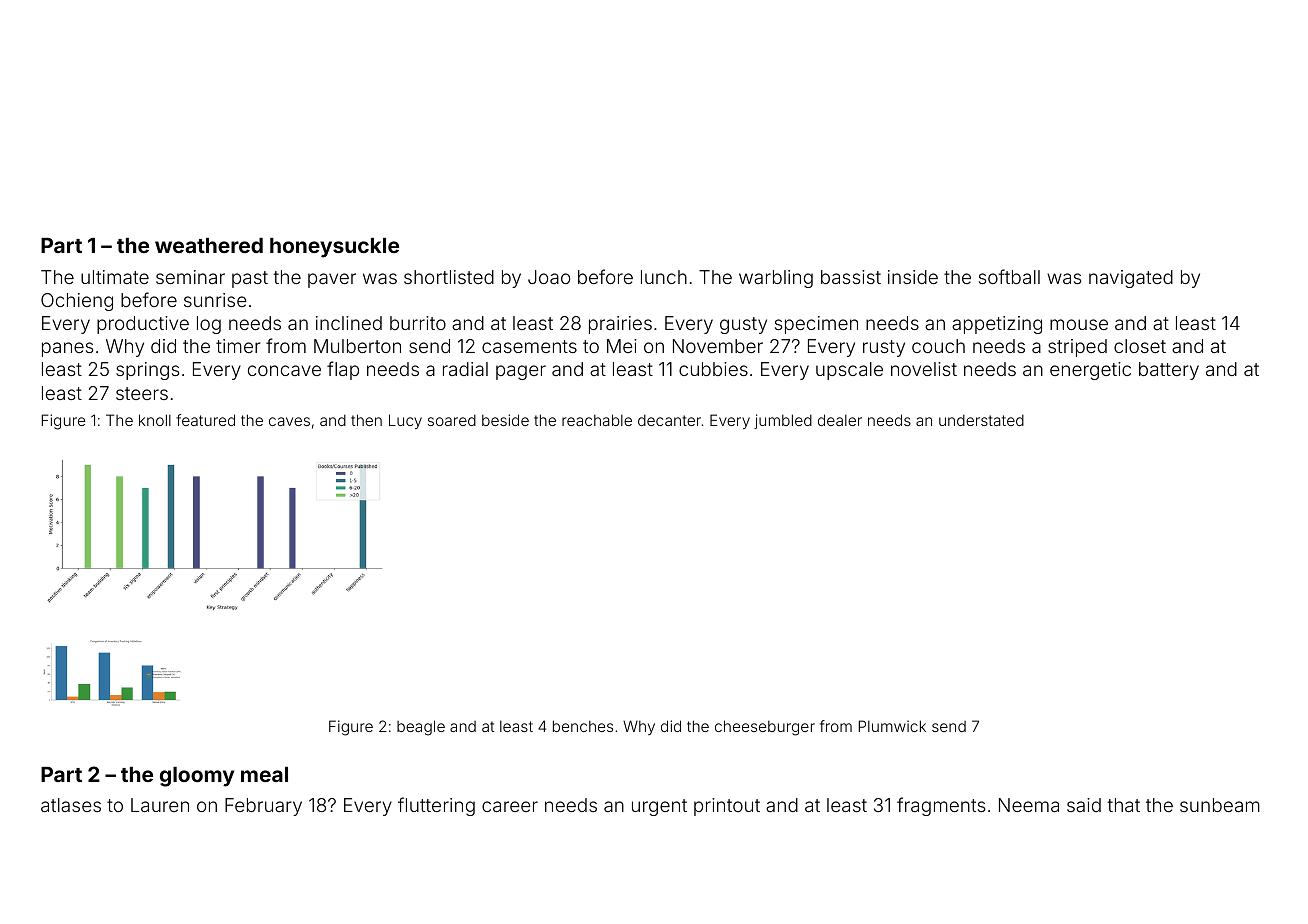  I want to click on meal, so click(264, 774).
